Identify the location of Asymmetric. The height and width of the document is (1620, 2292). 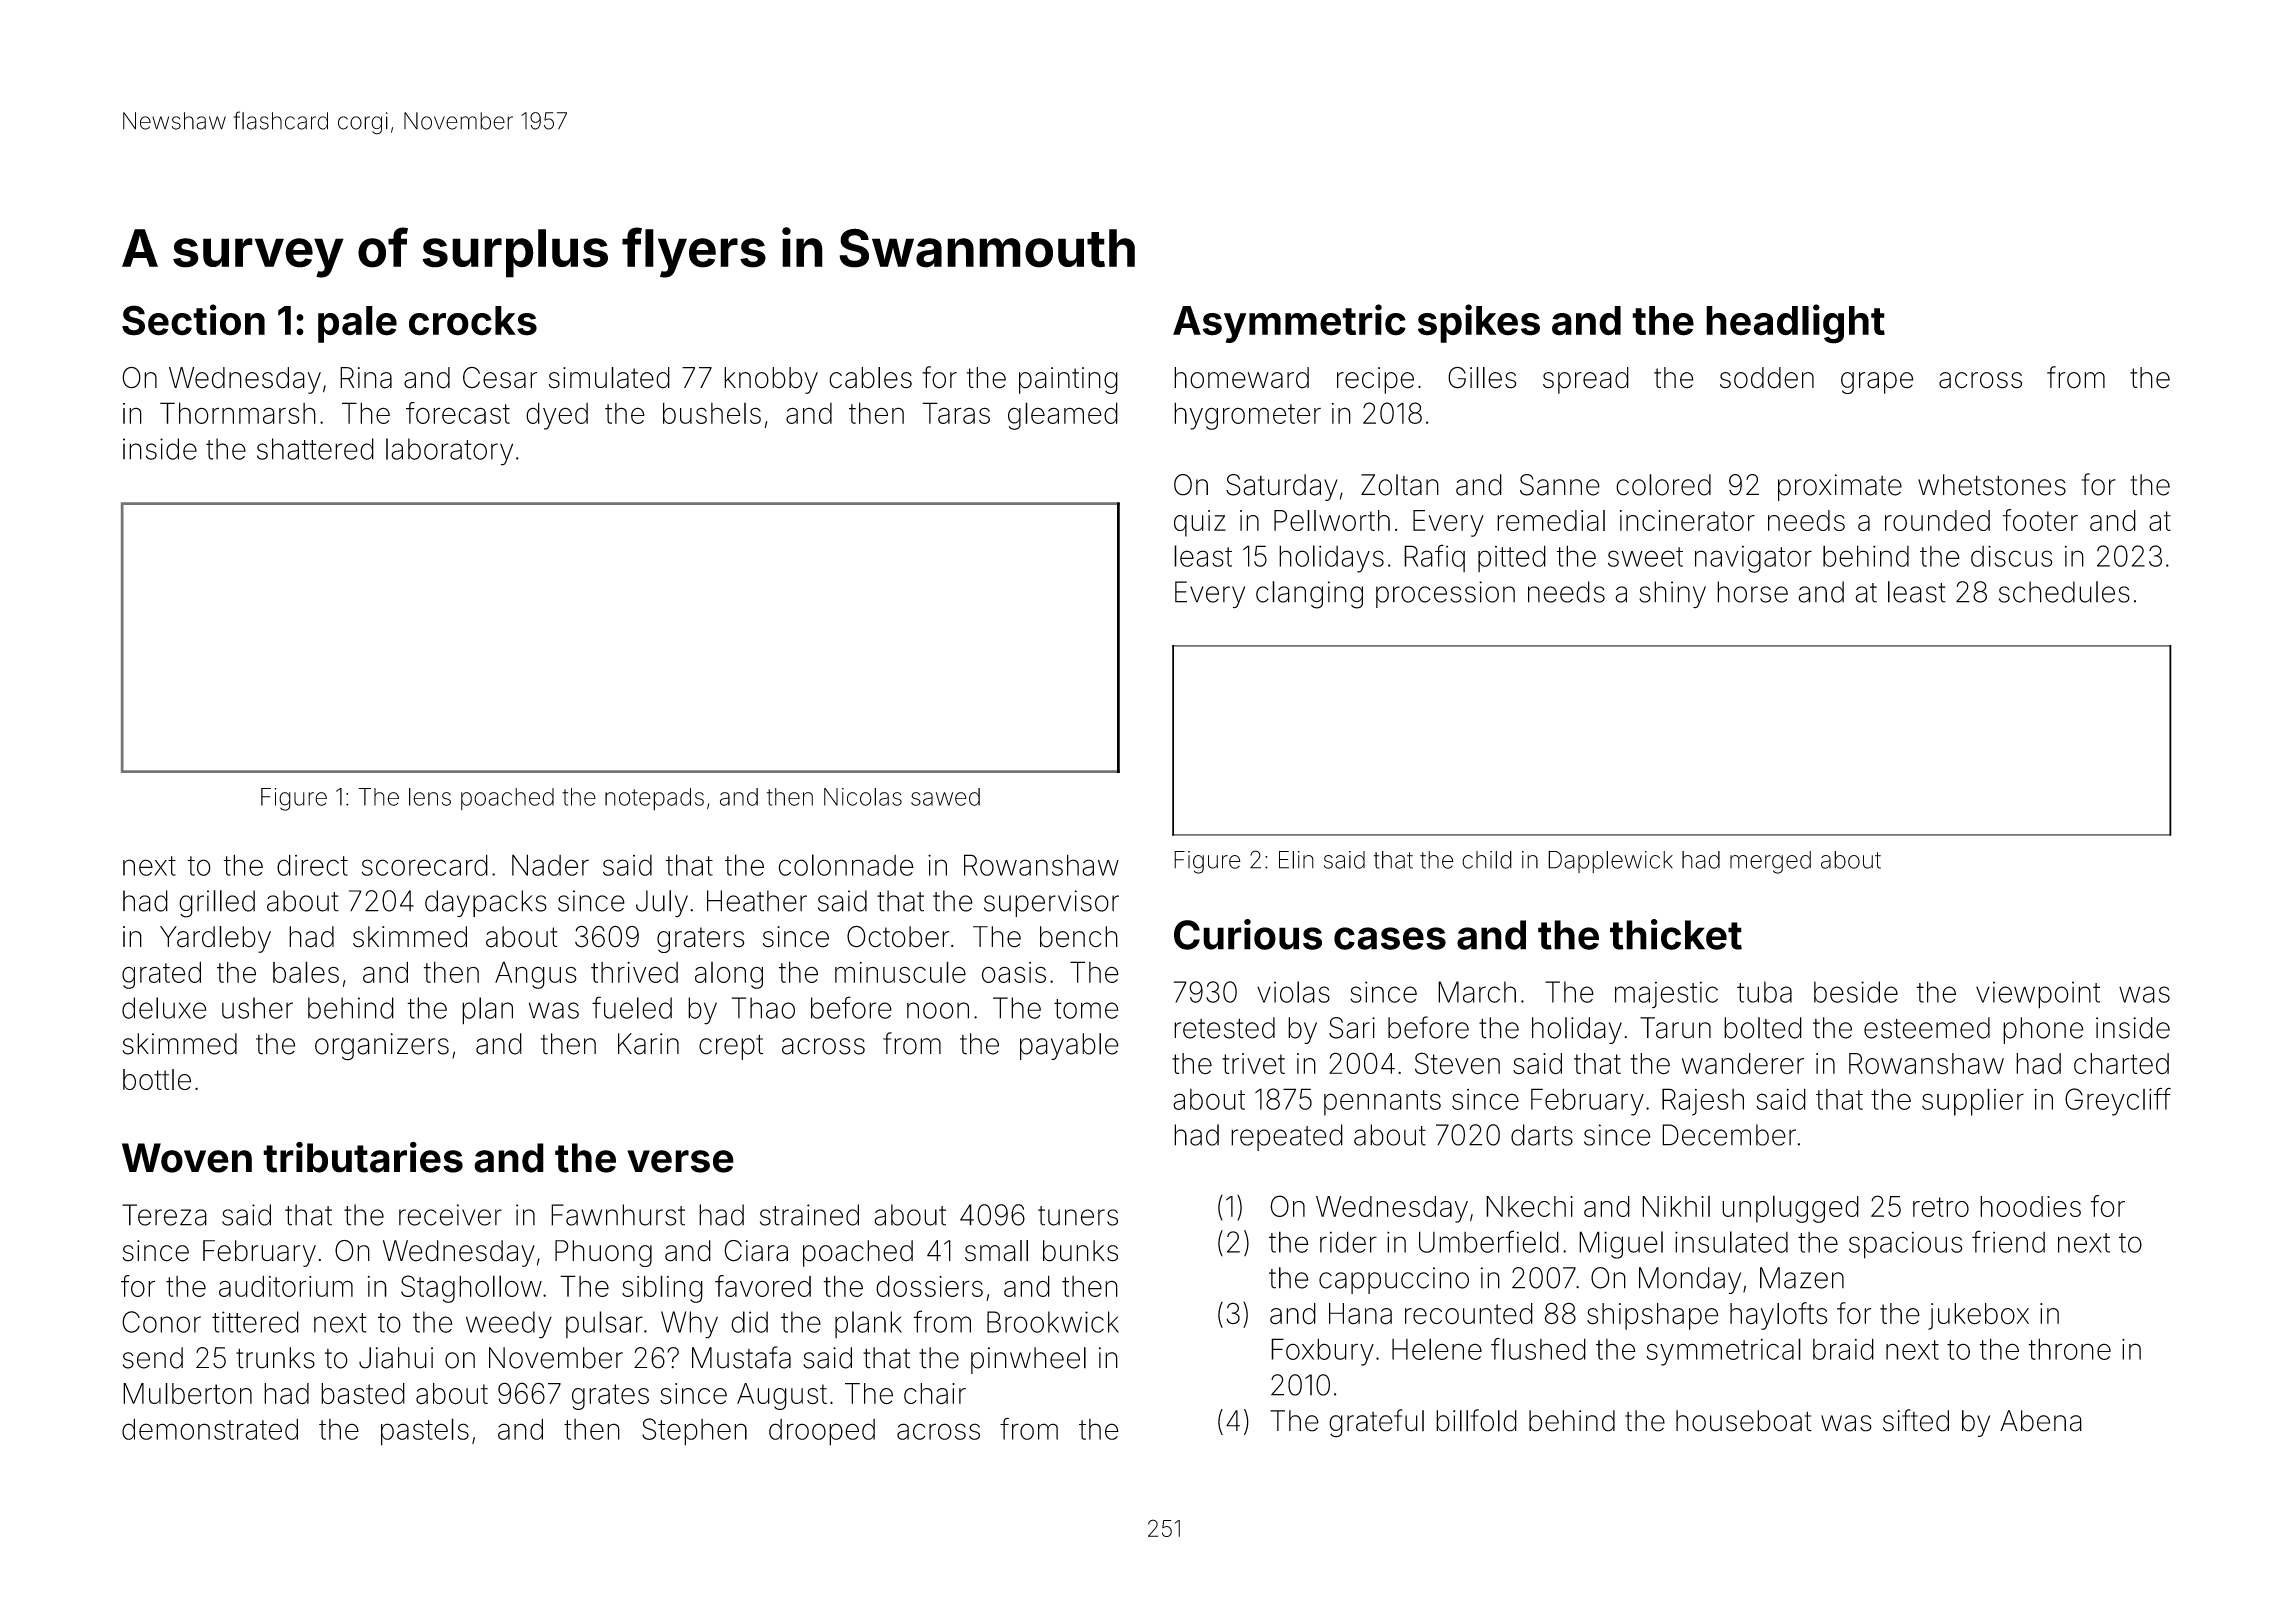
(1289, 323).
